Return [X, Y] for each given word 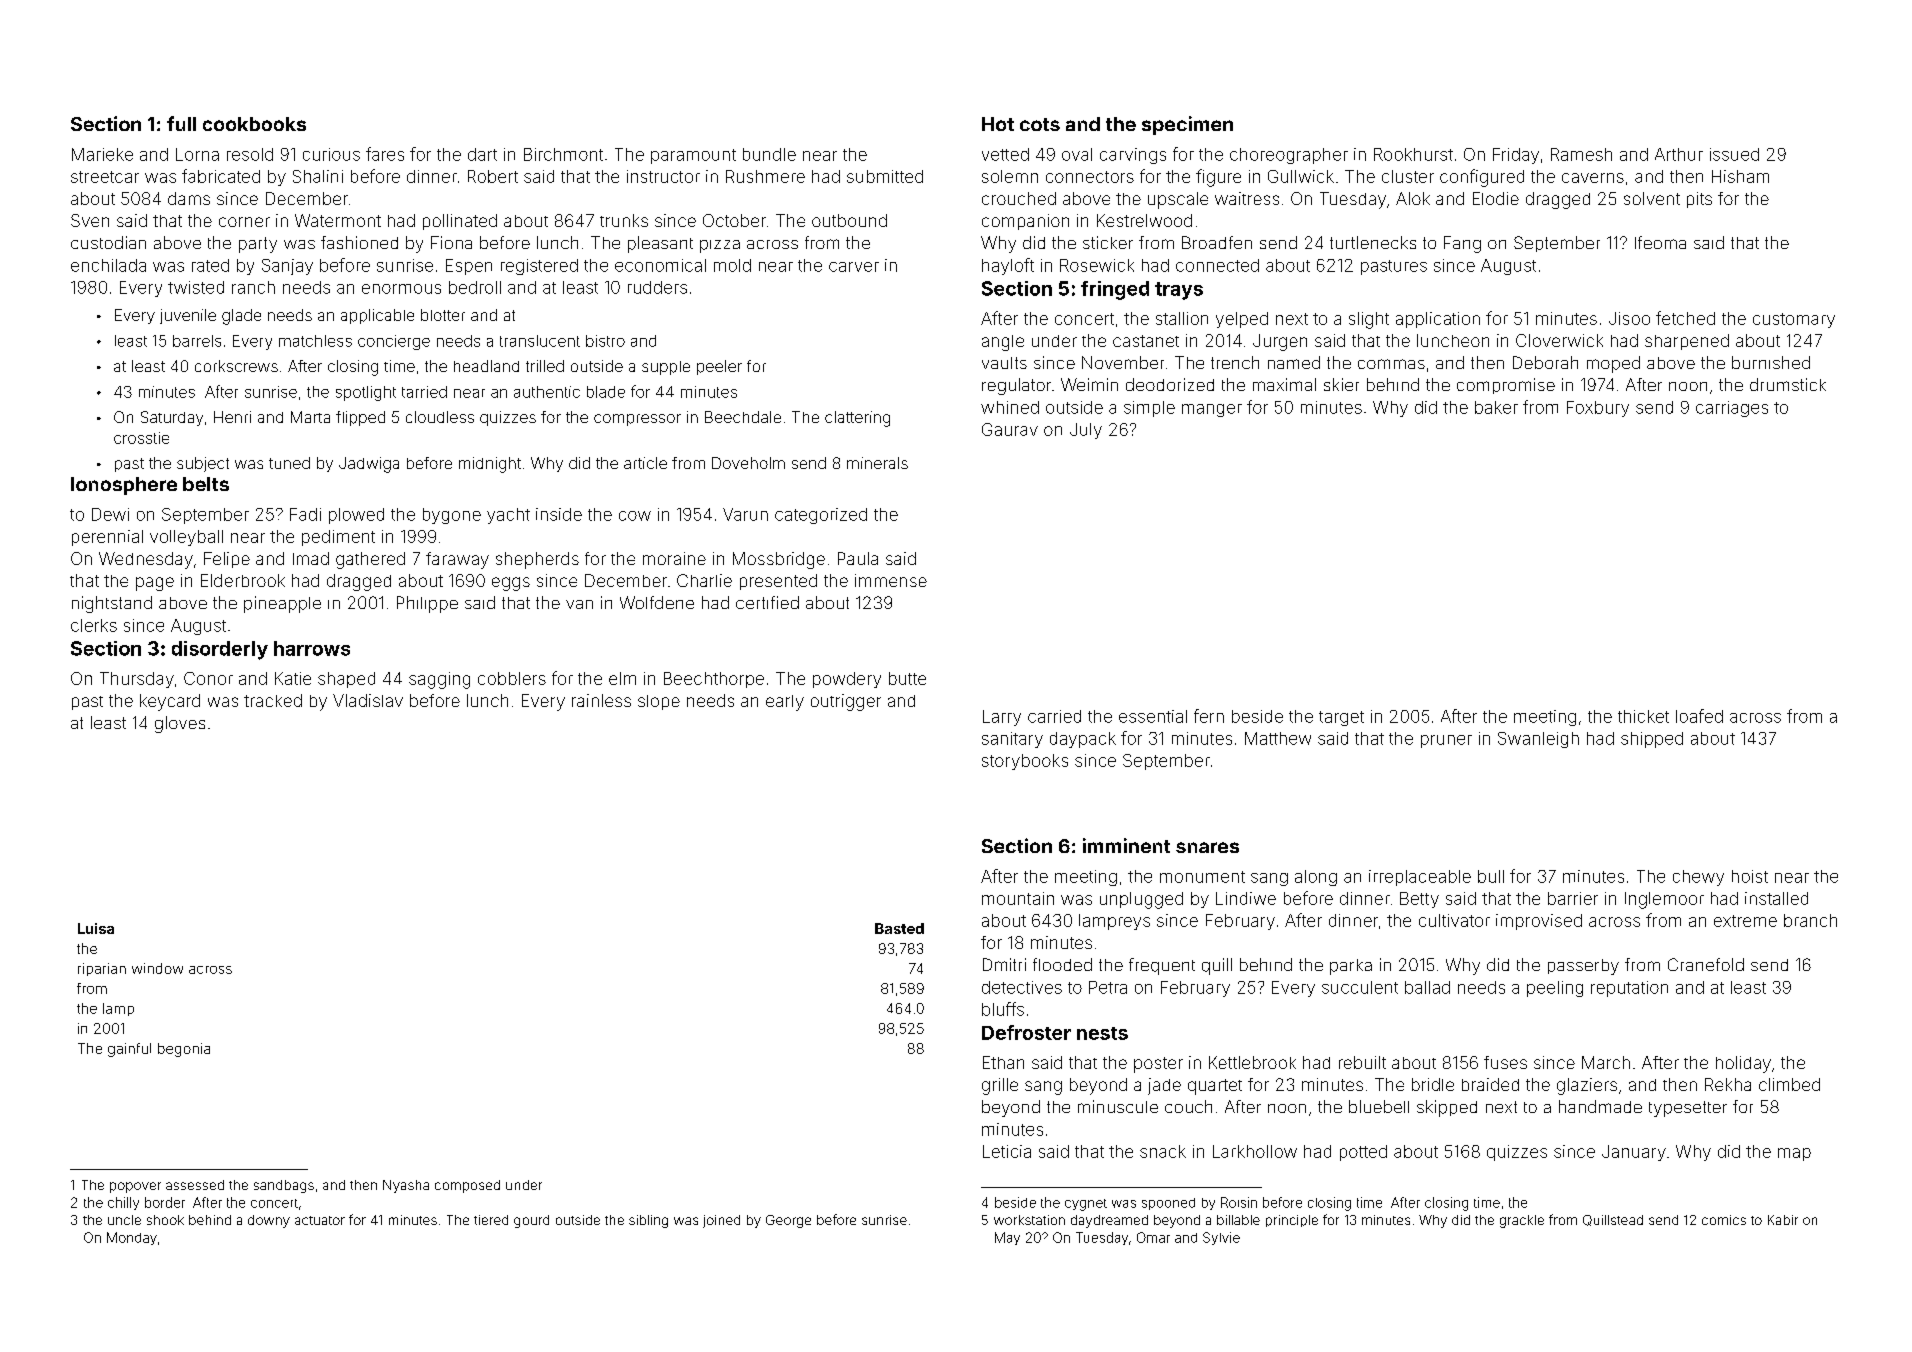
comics [1724, 1220]
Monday [132, 1238]
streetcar [105, 177]
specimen [1187, 125]
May [1007, 1238]
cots [1040, 124]
